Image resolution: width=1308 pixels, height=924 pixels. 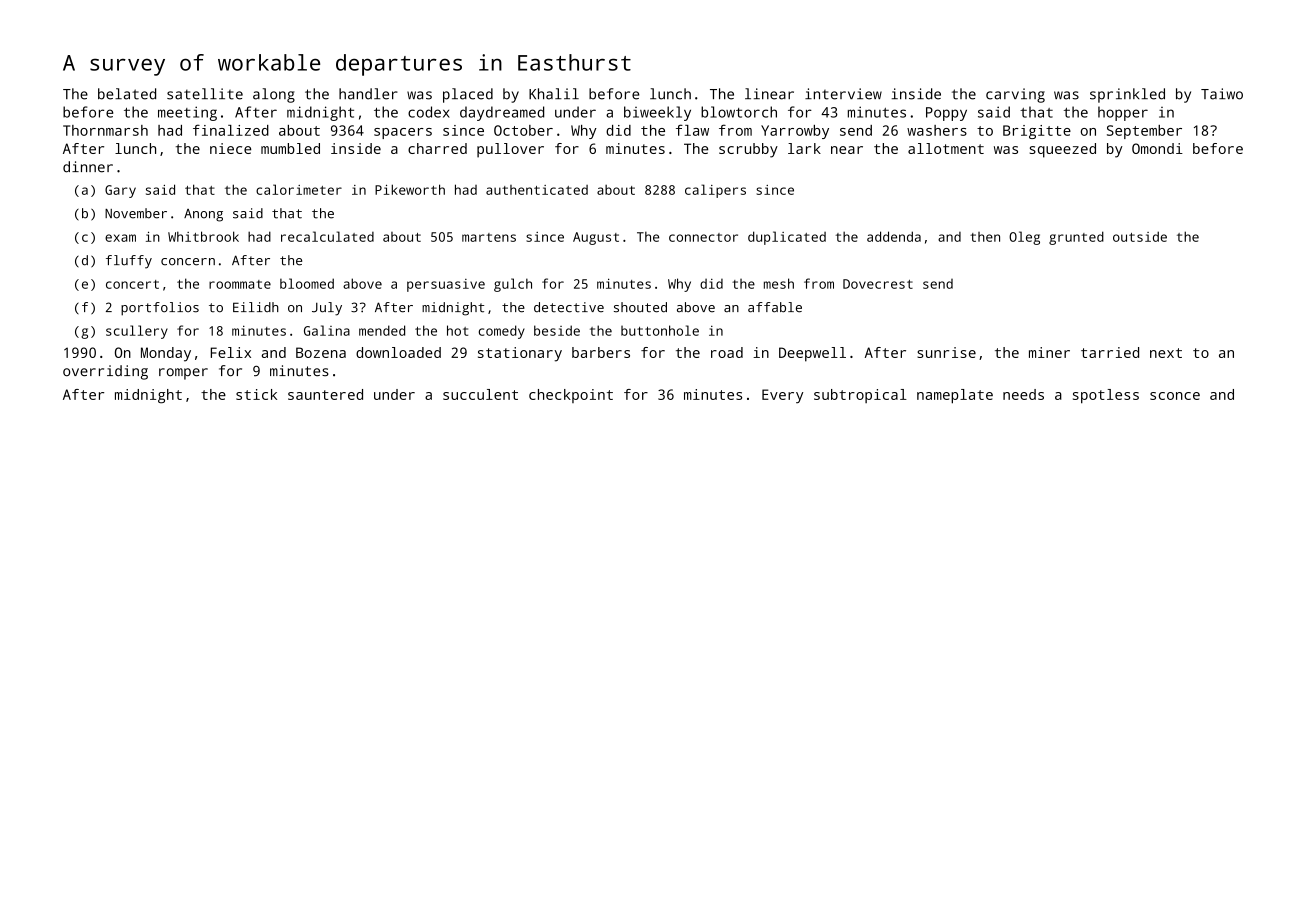 What do you see at coordinates (307, 283) in the image?
I see `bloomed` at bounding box center [307, 283].
